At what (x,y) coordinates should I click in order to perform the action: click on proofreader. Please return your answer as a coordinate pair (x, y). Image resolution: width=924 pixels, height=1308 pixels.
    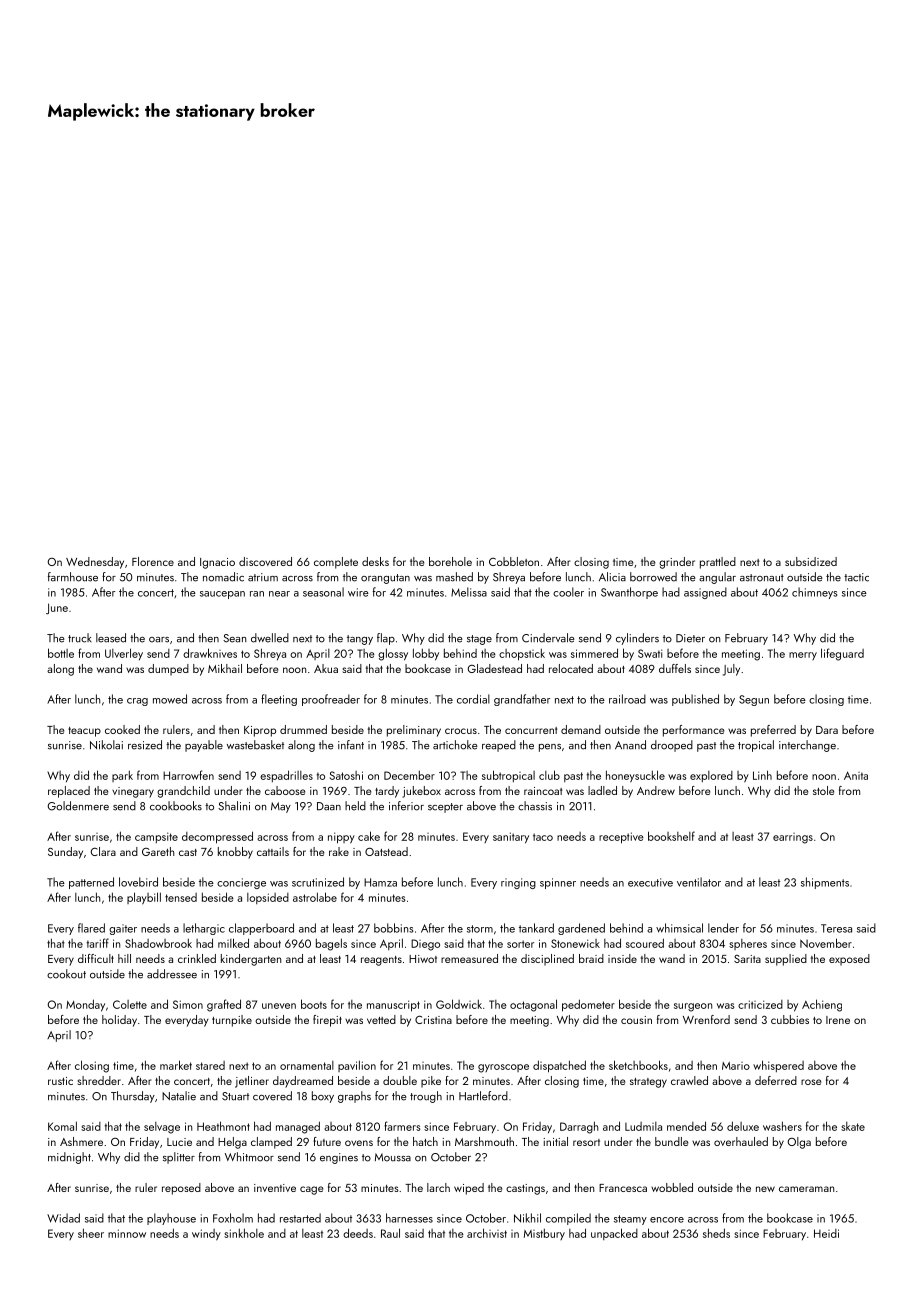
    Looking at the image, I should click on (331, 700).
